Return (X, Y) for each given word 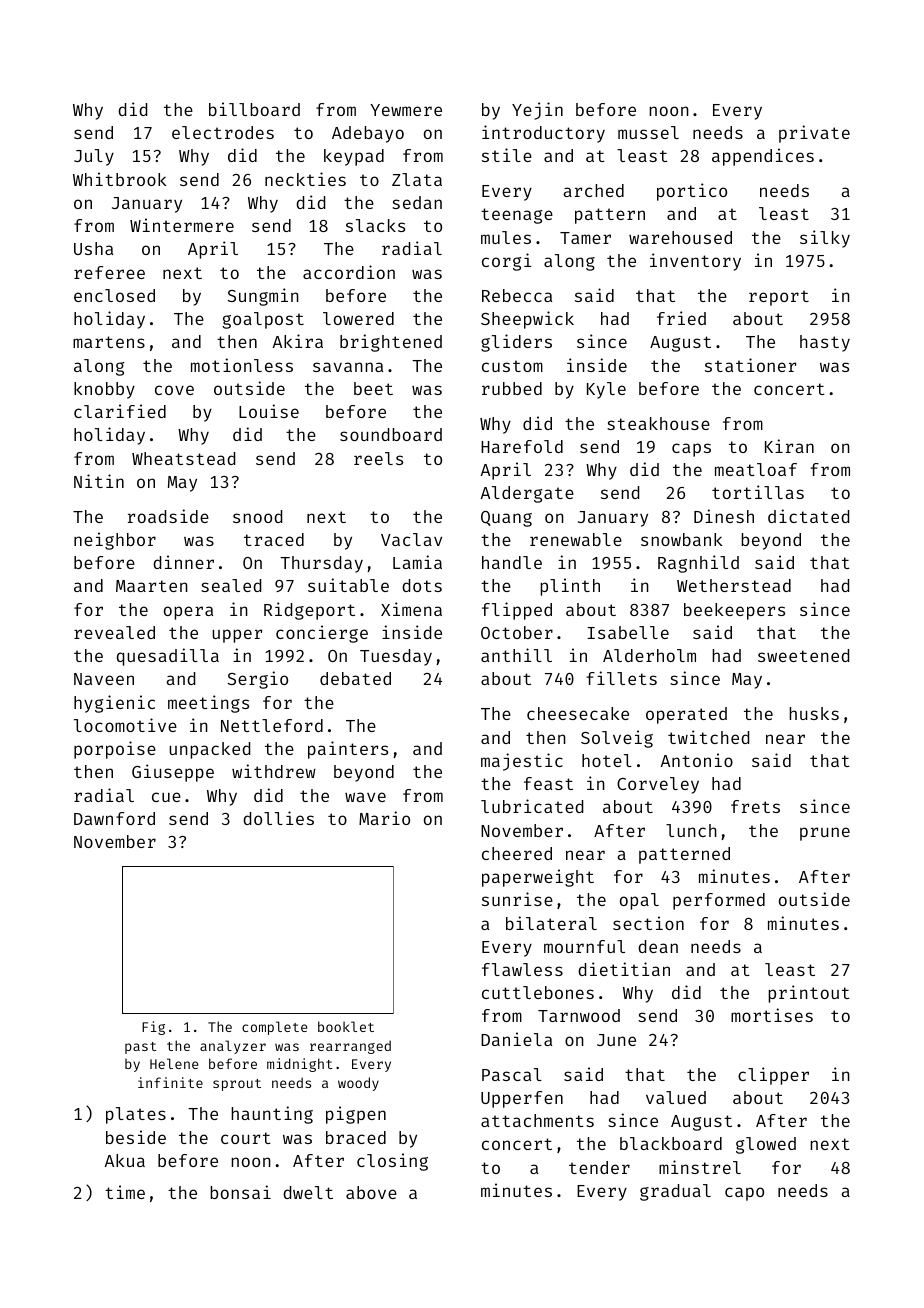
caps (691, 450)
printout (809, 994)
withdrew (274, 771)
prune (825, 834)
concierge (322, 634)
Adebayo (368, 134)
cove (174, 390)
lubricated (532, 806)
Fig (153, 1028)
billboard (254, 109)
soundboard (391, 434)
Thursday (321, 564)
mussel (648, 132)
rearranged (350, 1047)
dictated (808, 516)
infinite (170, 1082)
